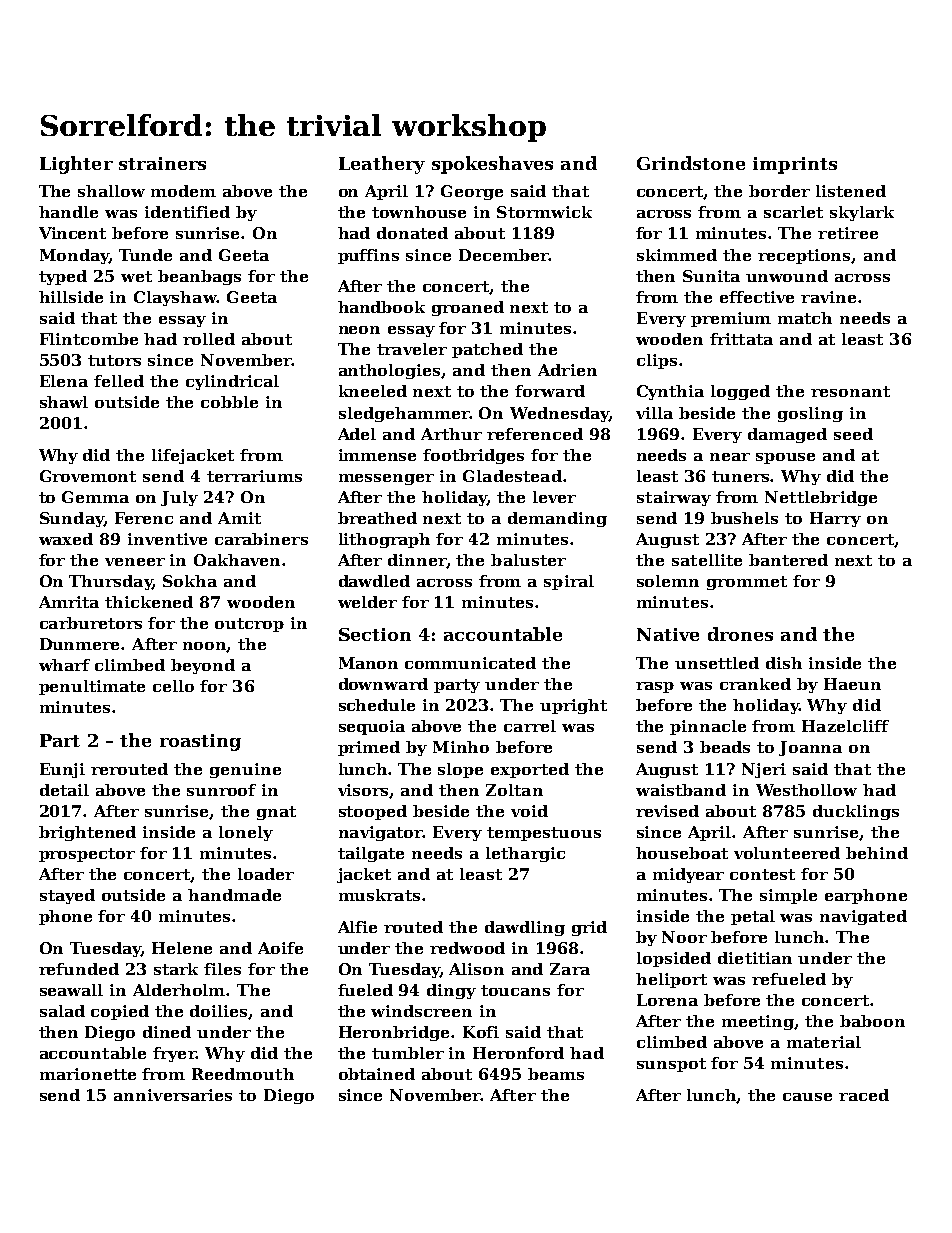 The image size is (952, 1233). Describe the element at coordinates (219, 1012) in the page. I see `doilies` at that location.
